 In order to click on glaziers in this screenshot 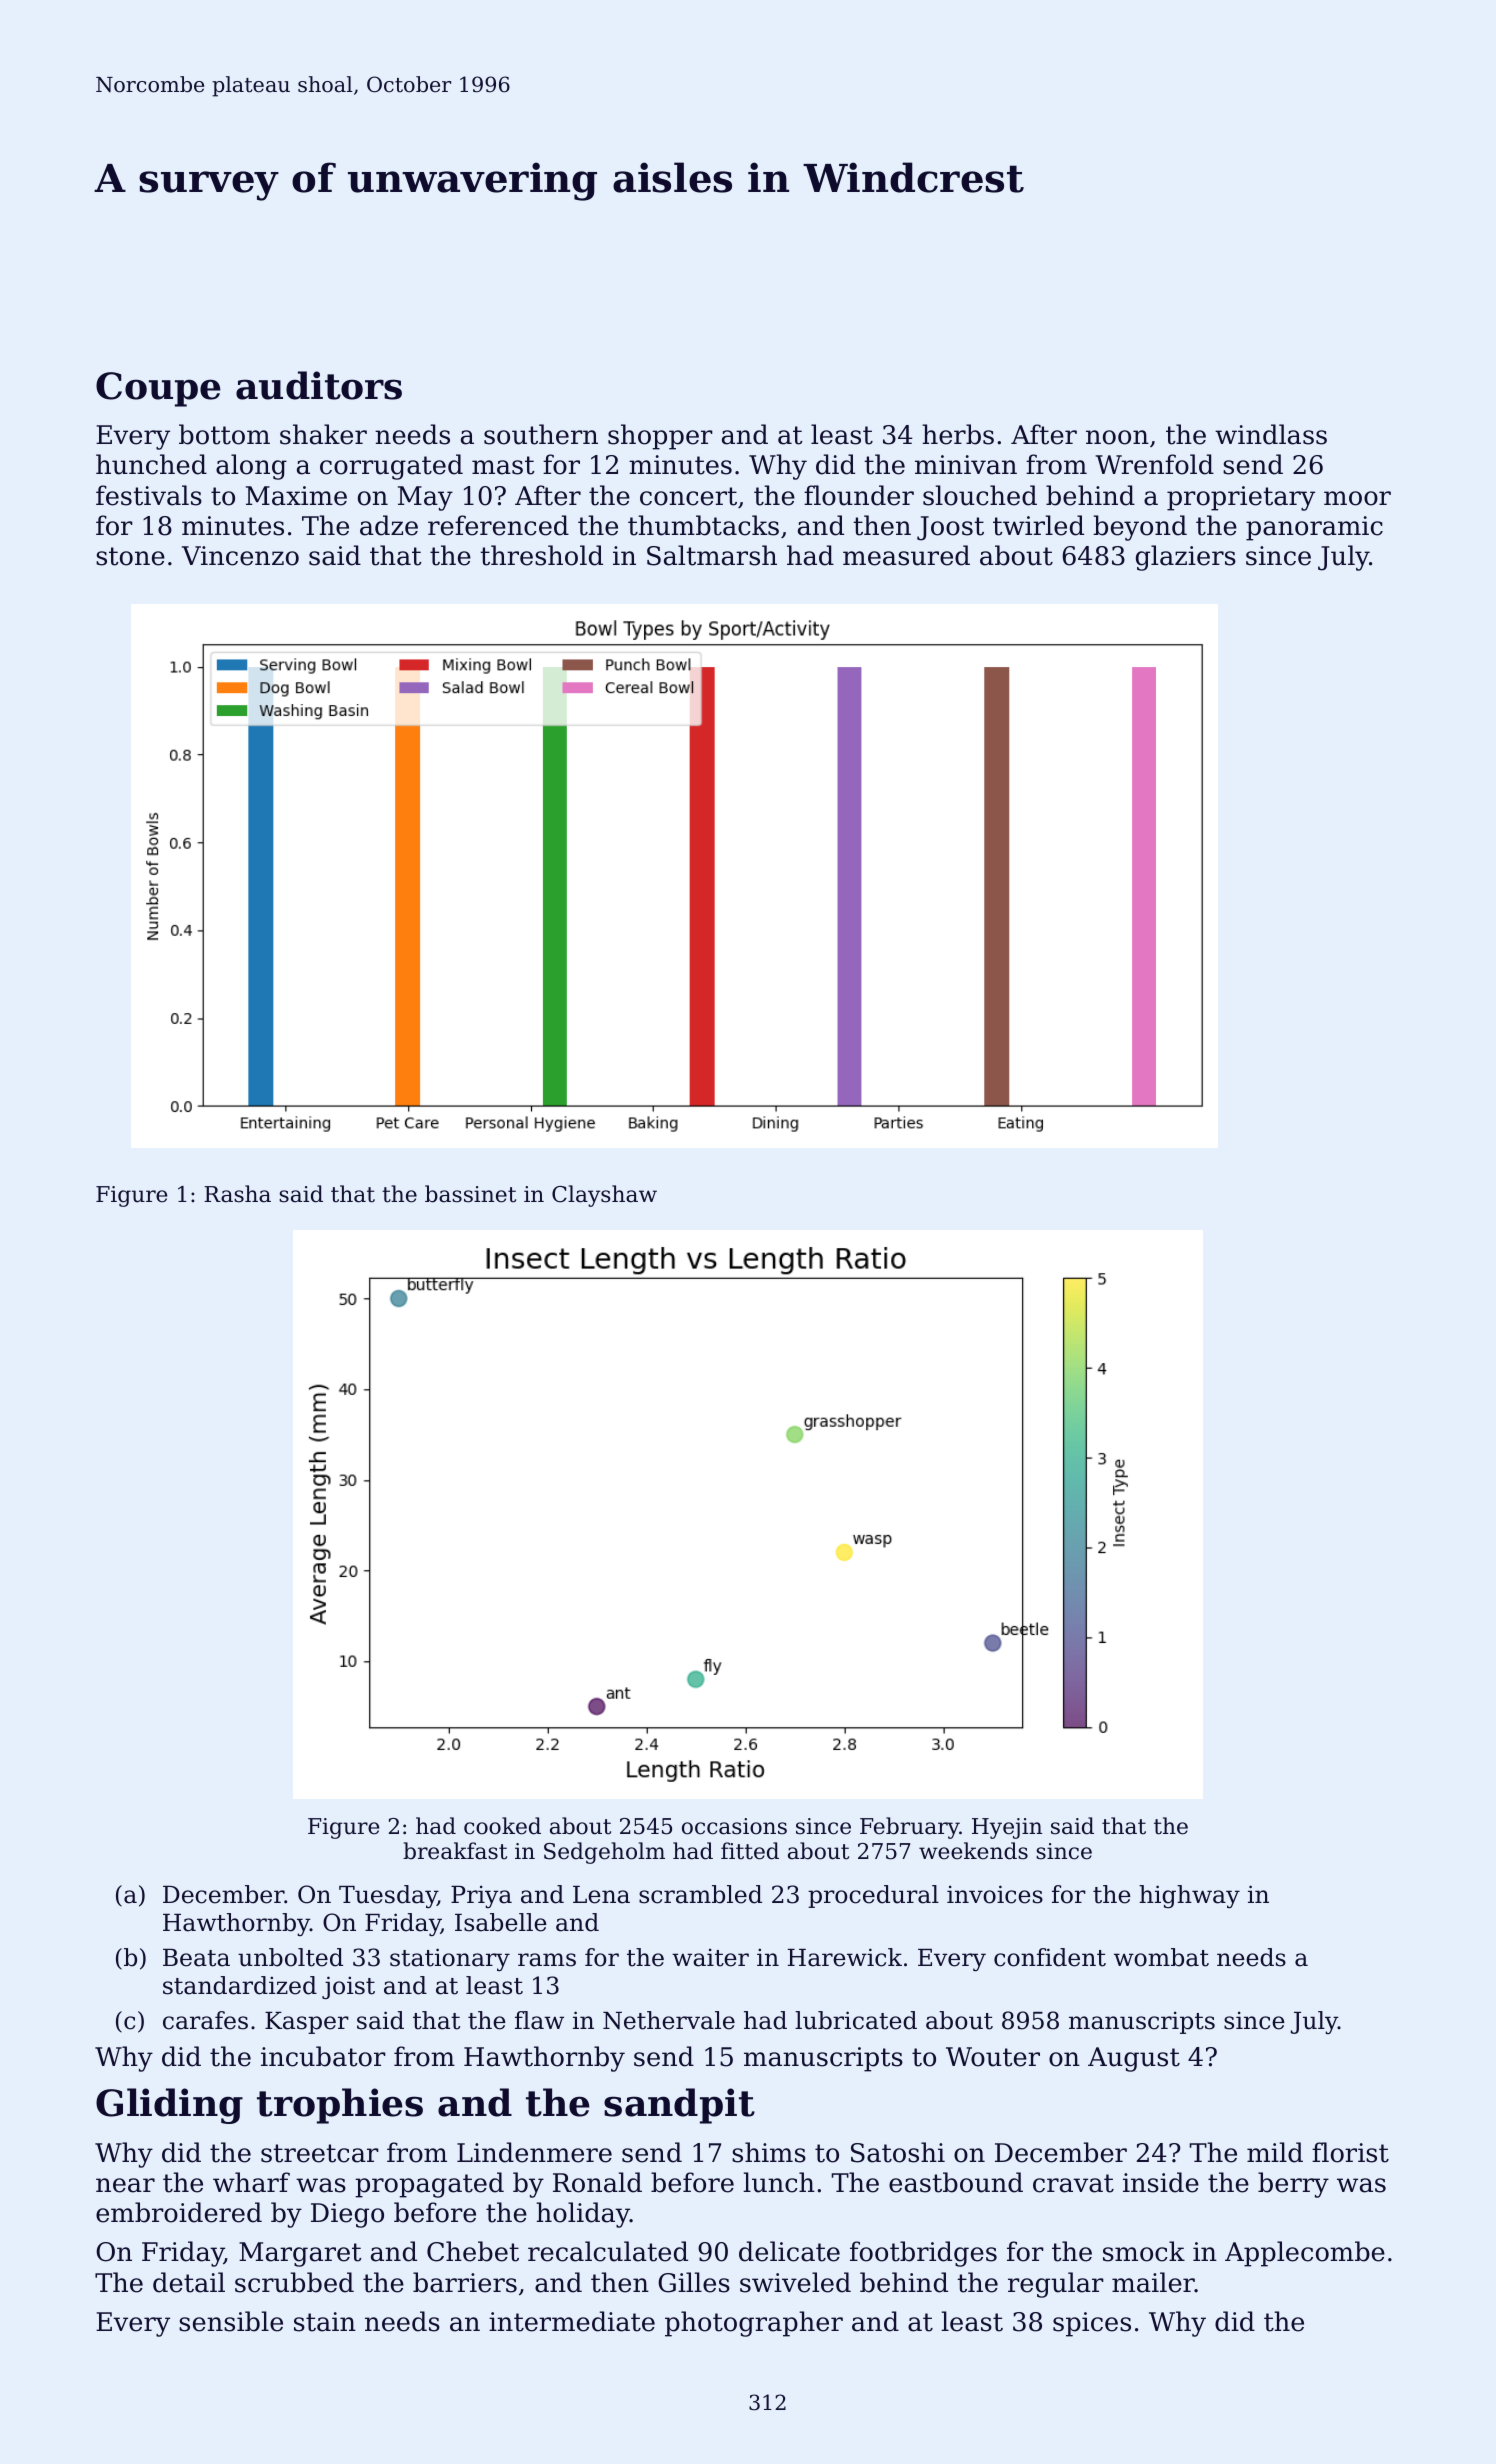, I will do `click(1186, 558)`.
